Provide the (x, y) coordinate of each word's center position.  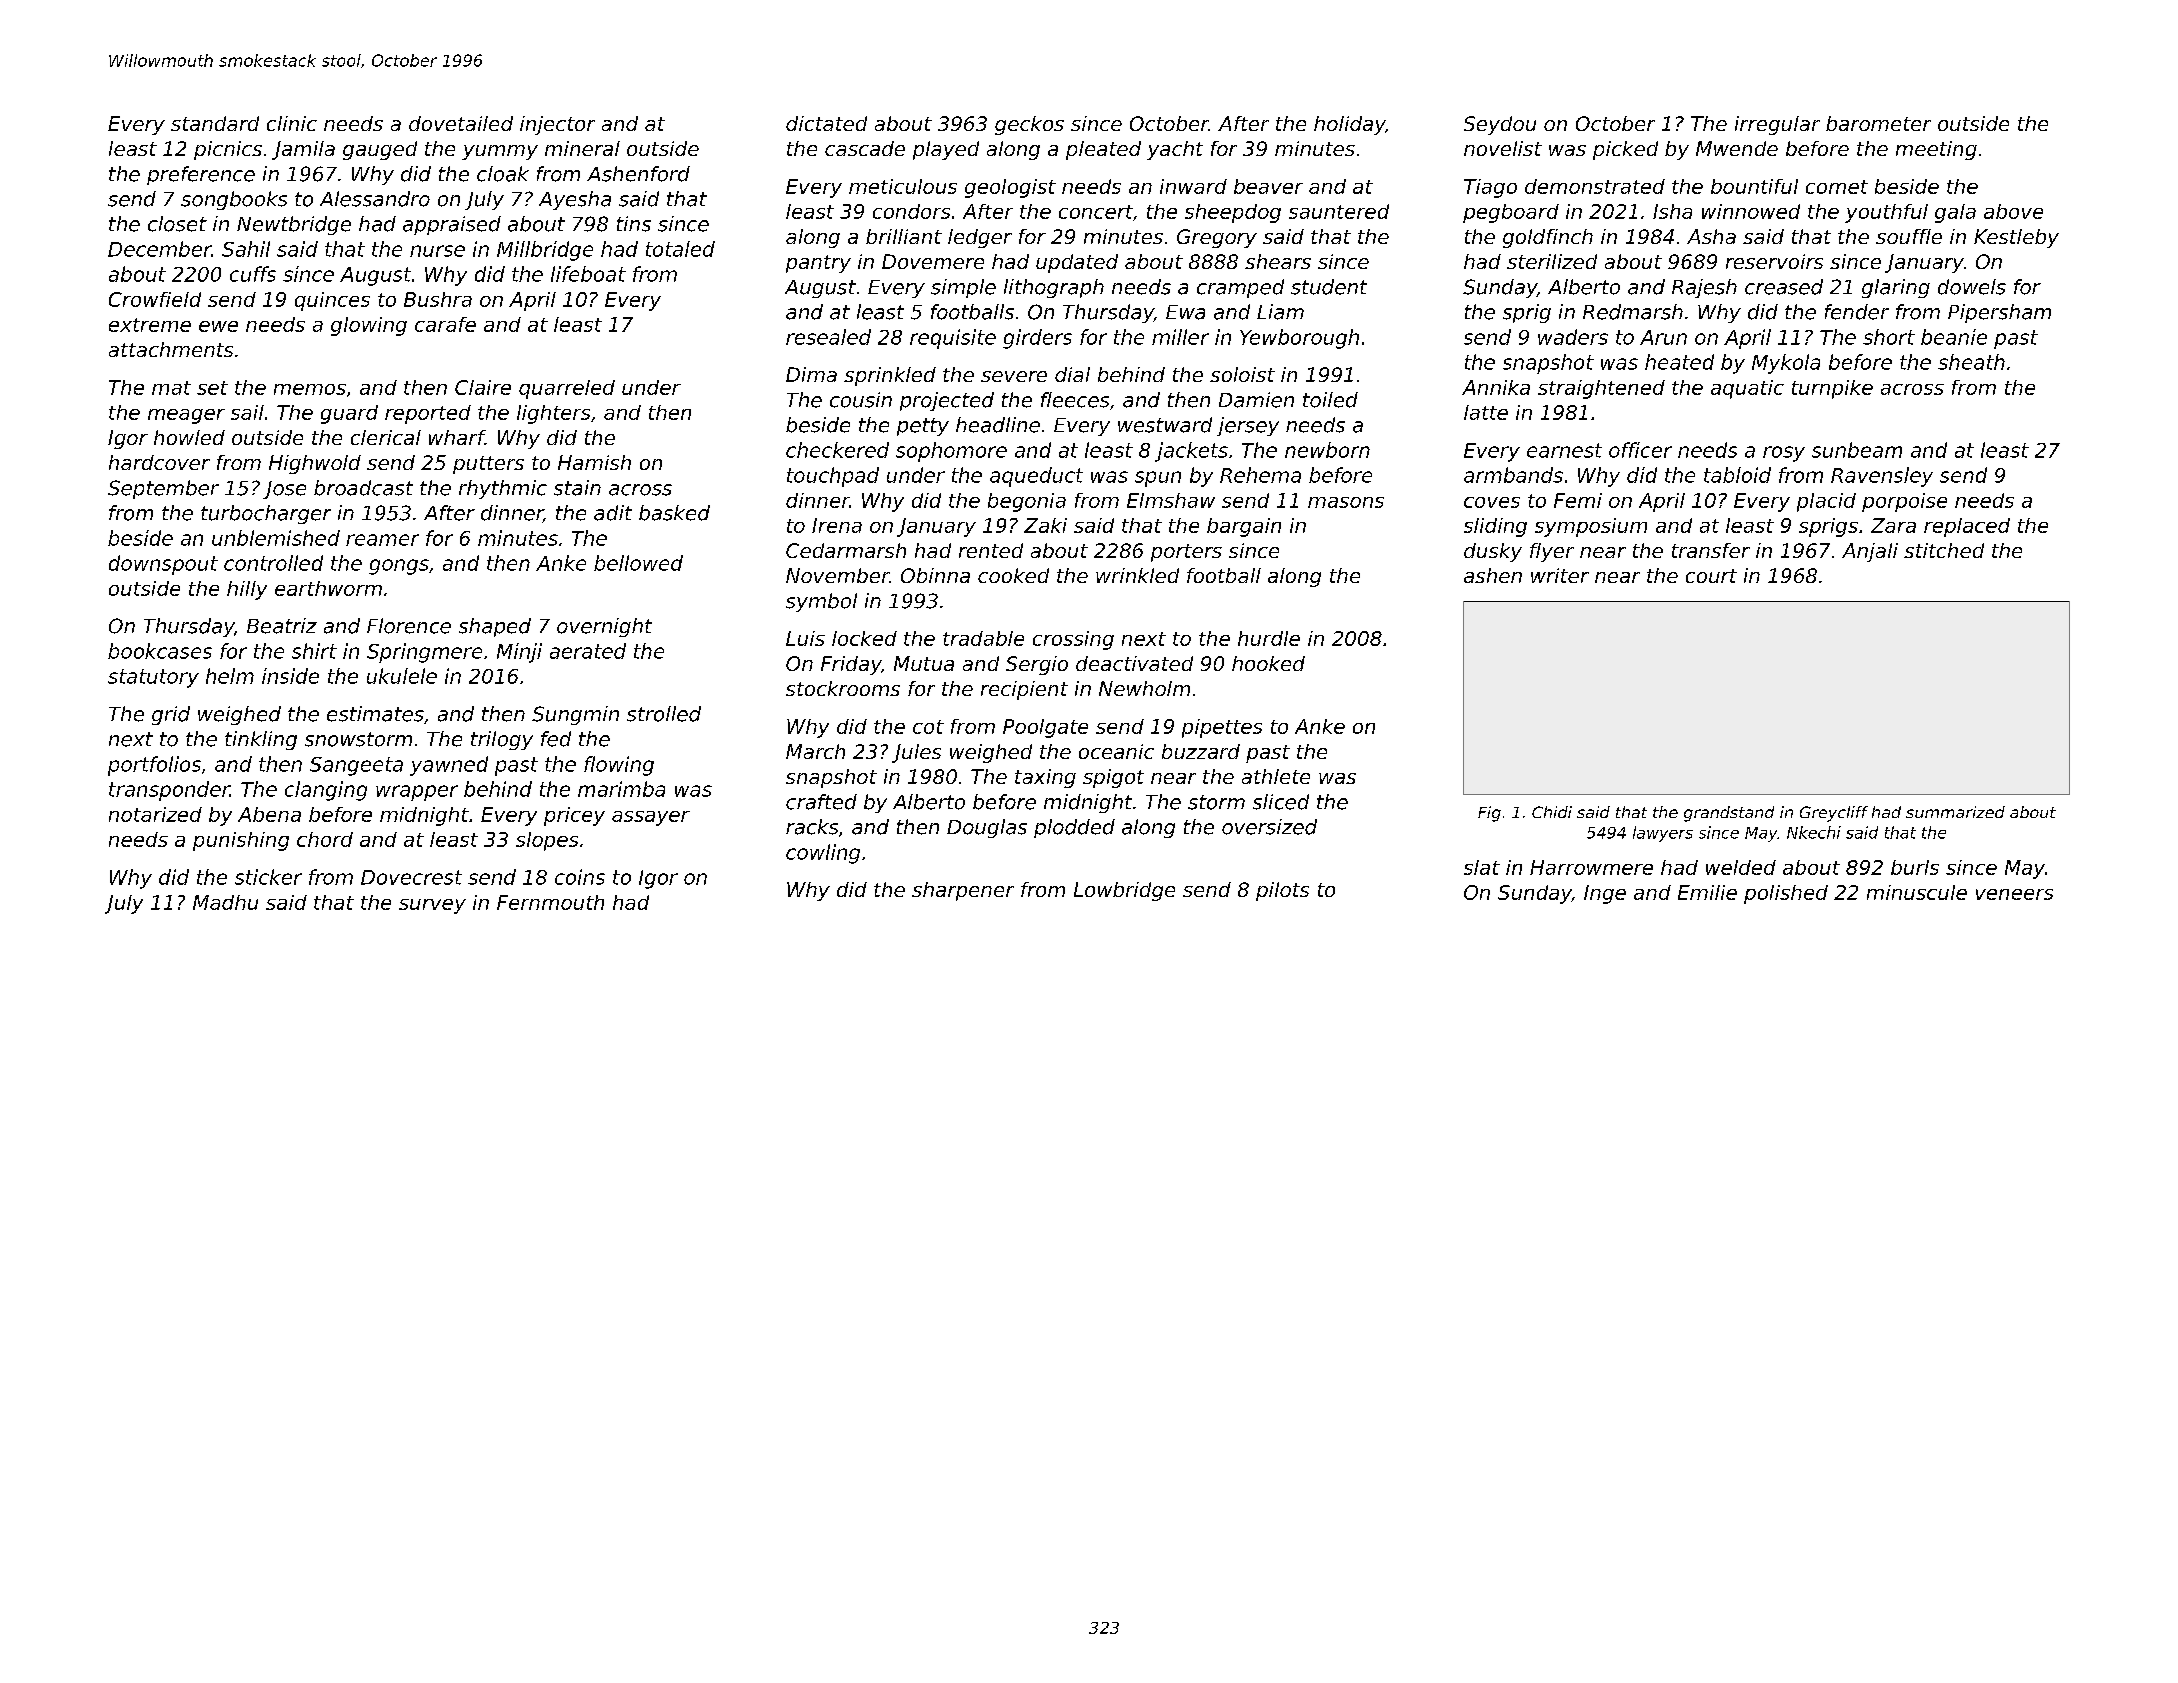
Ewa (1185, 312)
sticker (268, 877)
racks (812, 827)
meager (186, 416)
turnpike (1832, 389)
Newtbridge (294, 225)
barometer (1878, 123)
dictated (826, 123)
